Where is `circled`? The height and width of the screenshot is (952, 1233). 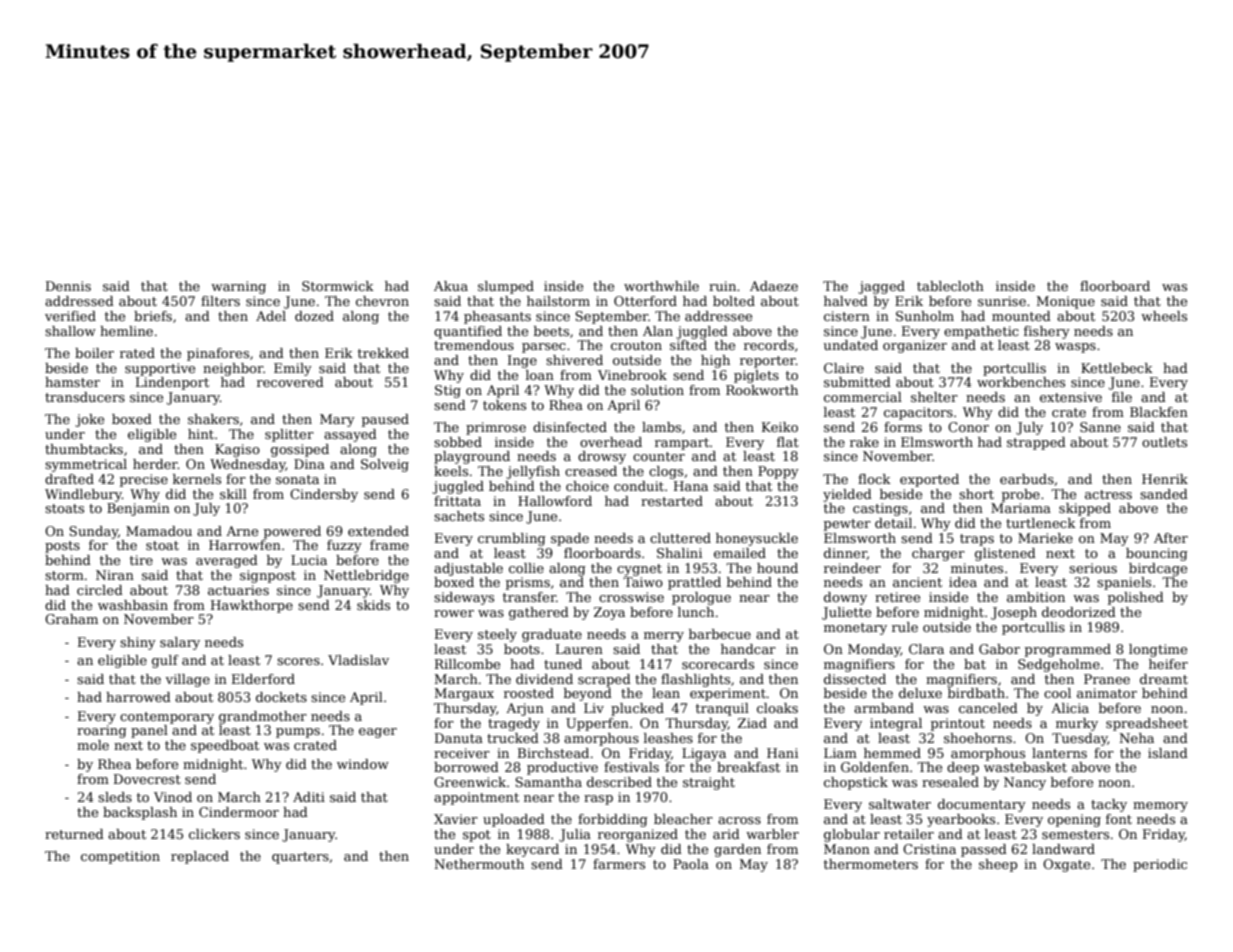
circled is located at coordinates (100, 590).
